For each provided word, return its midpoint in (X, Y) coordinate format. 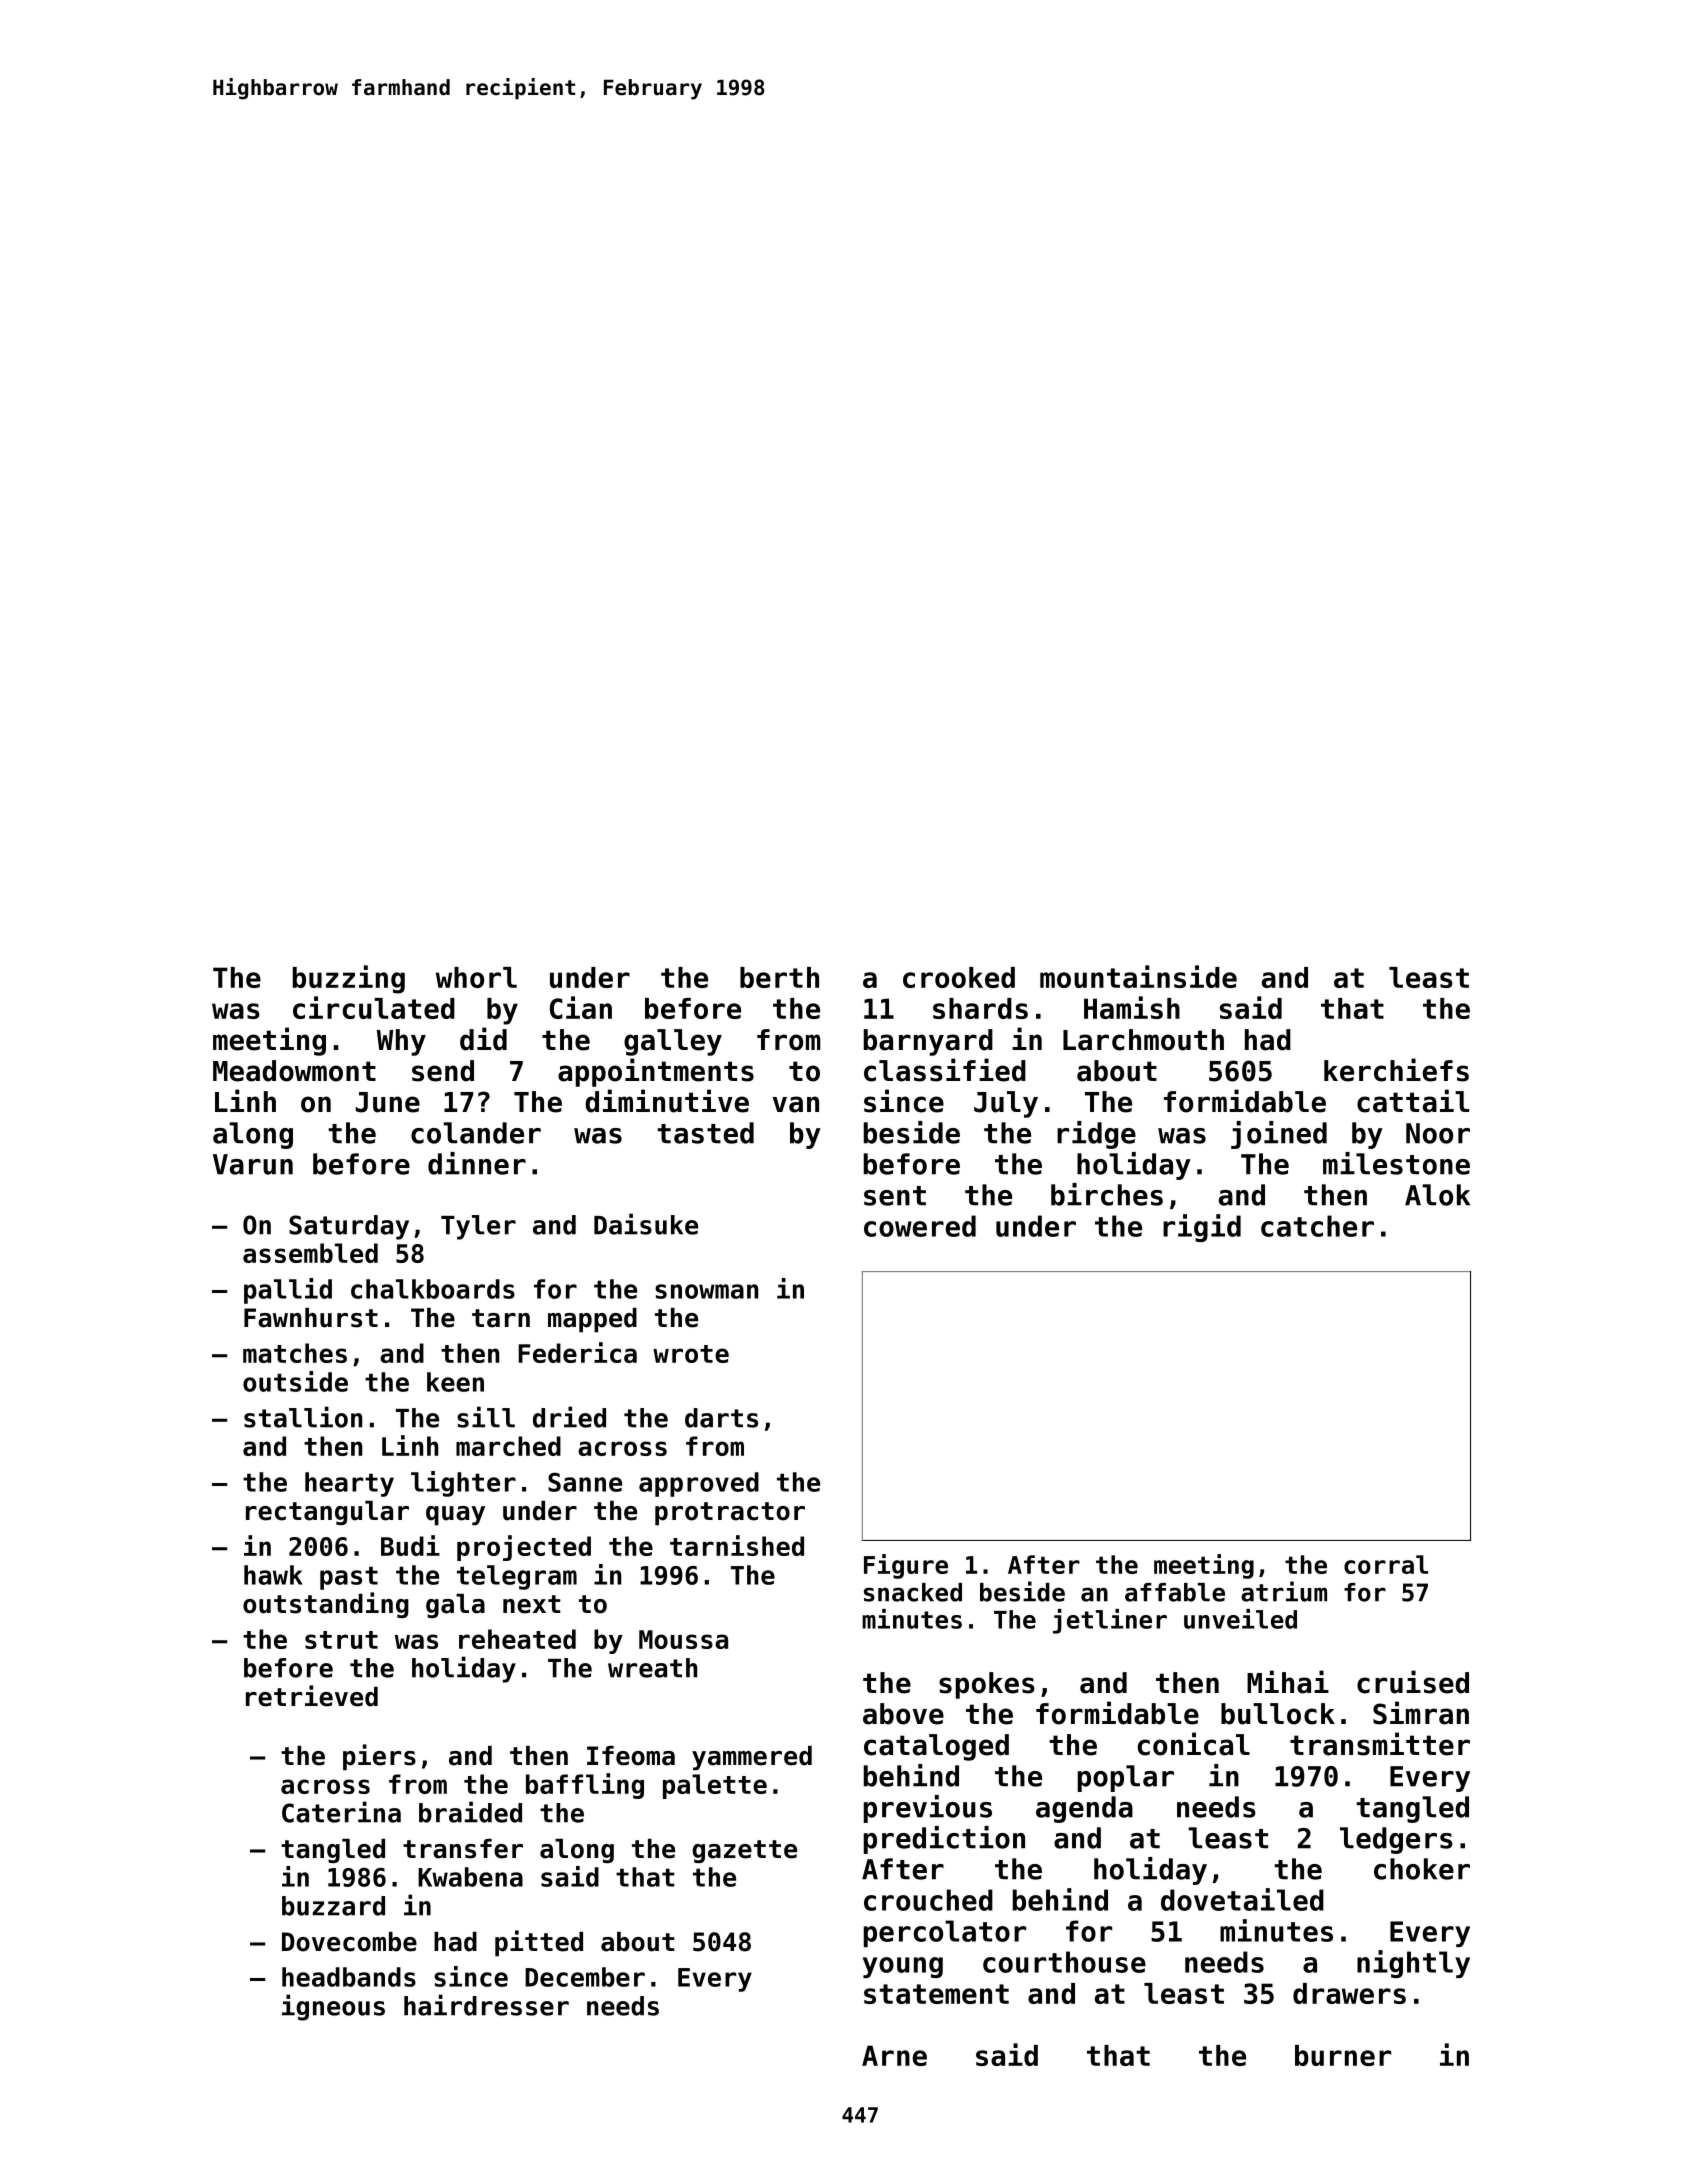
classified (945, 1070)
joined (1279, 1135)
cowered (920, 1226)
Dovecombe (349, 1942)
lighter (463, 1484)
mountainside (1138, 976)
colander (476, 1133)
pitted (539, 1943)
